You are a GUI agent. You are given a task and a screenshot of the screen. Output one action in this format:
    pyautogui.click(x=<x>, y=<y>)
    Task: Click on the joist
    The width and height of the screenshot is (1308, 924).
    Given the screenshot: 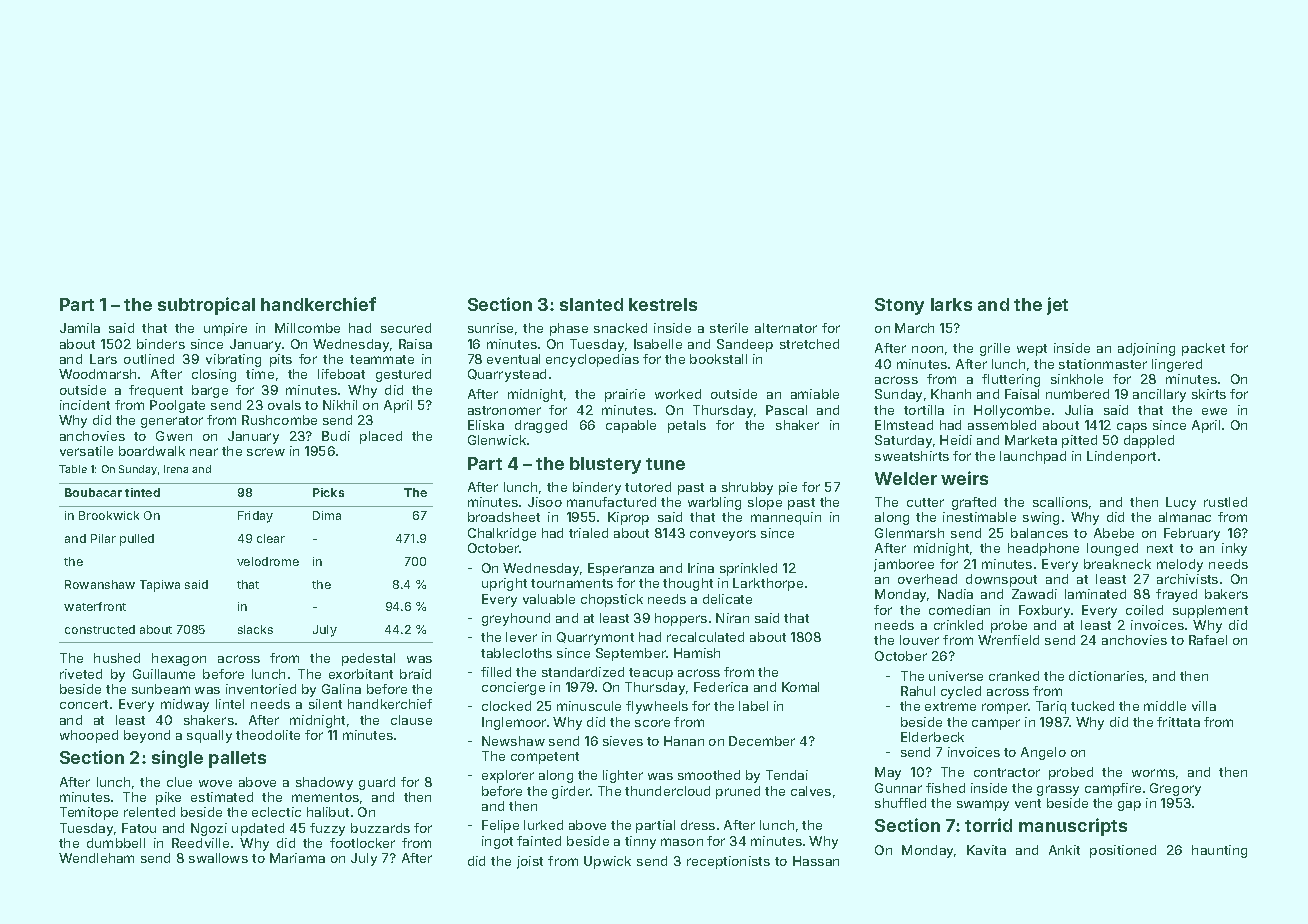 What is the action you would take?
    pyautogui.click(x=530, y=862)
